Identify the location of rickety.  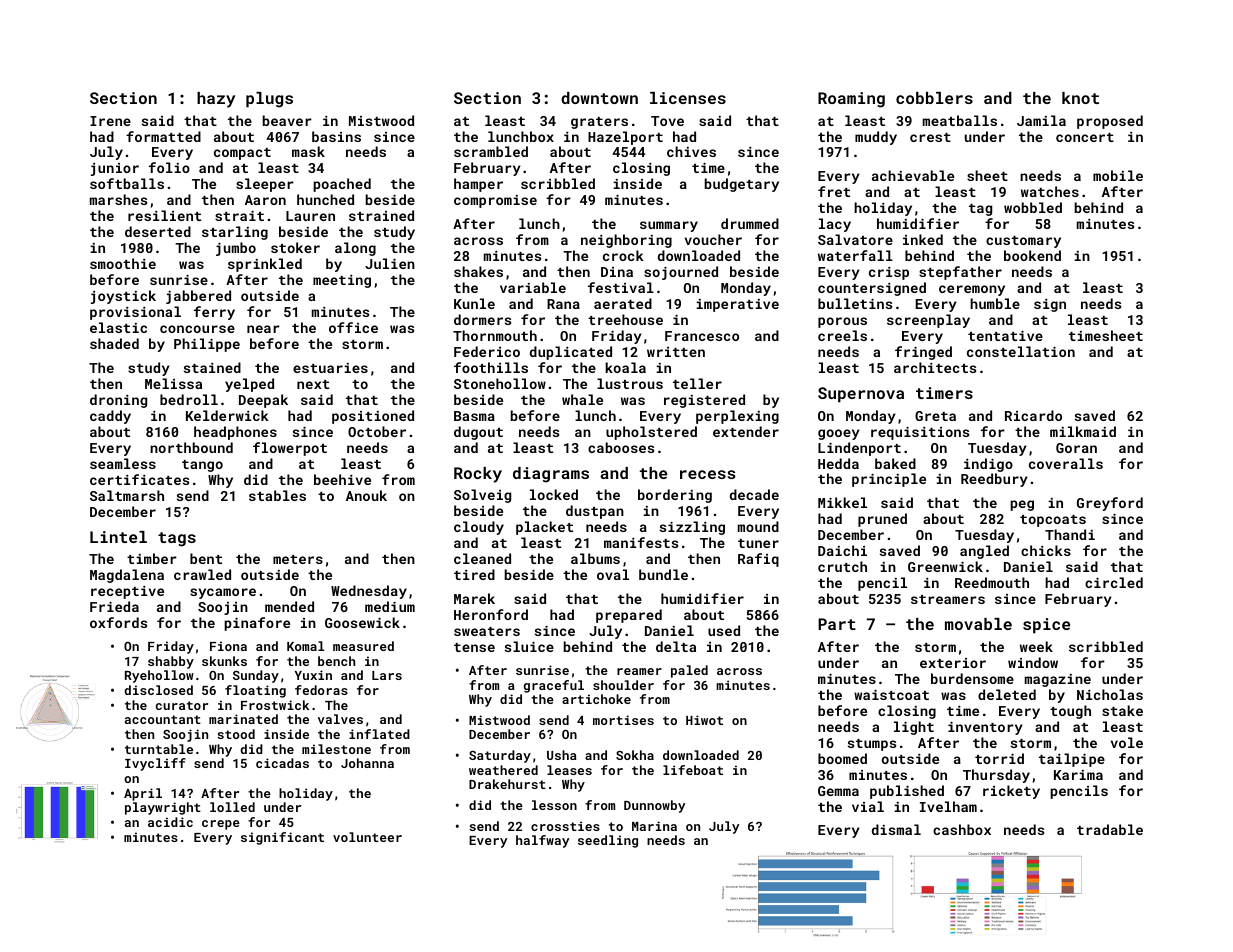
(1011, 792).
